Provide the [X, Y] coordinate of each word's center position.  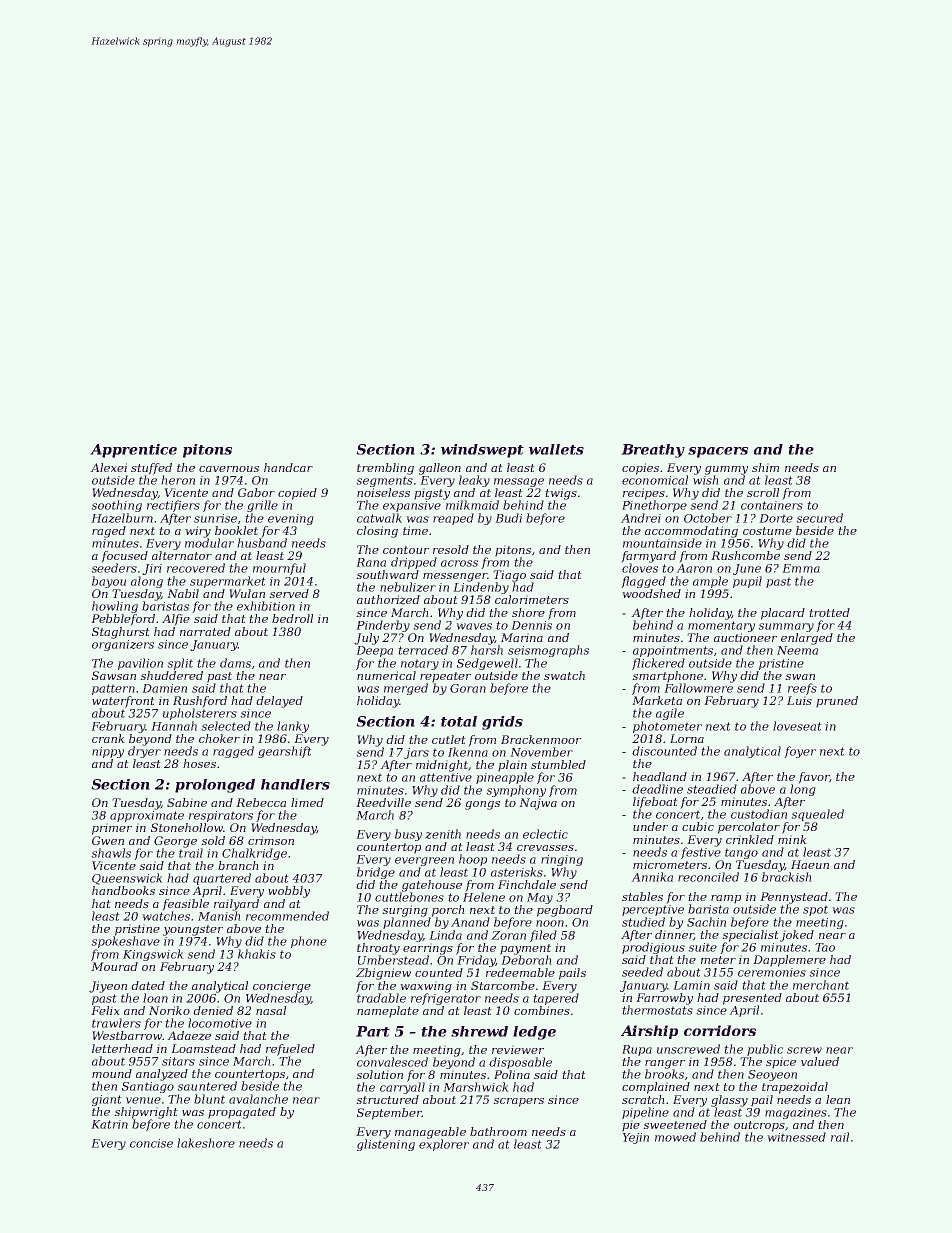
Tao [825, 947]
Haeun [810, 864]
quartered [222, 879]
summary [786, 627]
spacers [718, 452]
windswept [482, 451]
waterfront [123, 702]
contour [406, 550]
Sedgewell [487, 664]
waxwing [426, 987]
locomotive [220, 1023]
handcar [288, 467]
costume [767, 531]
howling [115, 607]
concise [151, 1143]
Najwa [538, 804]
